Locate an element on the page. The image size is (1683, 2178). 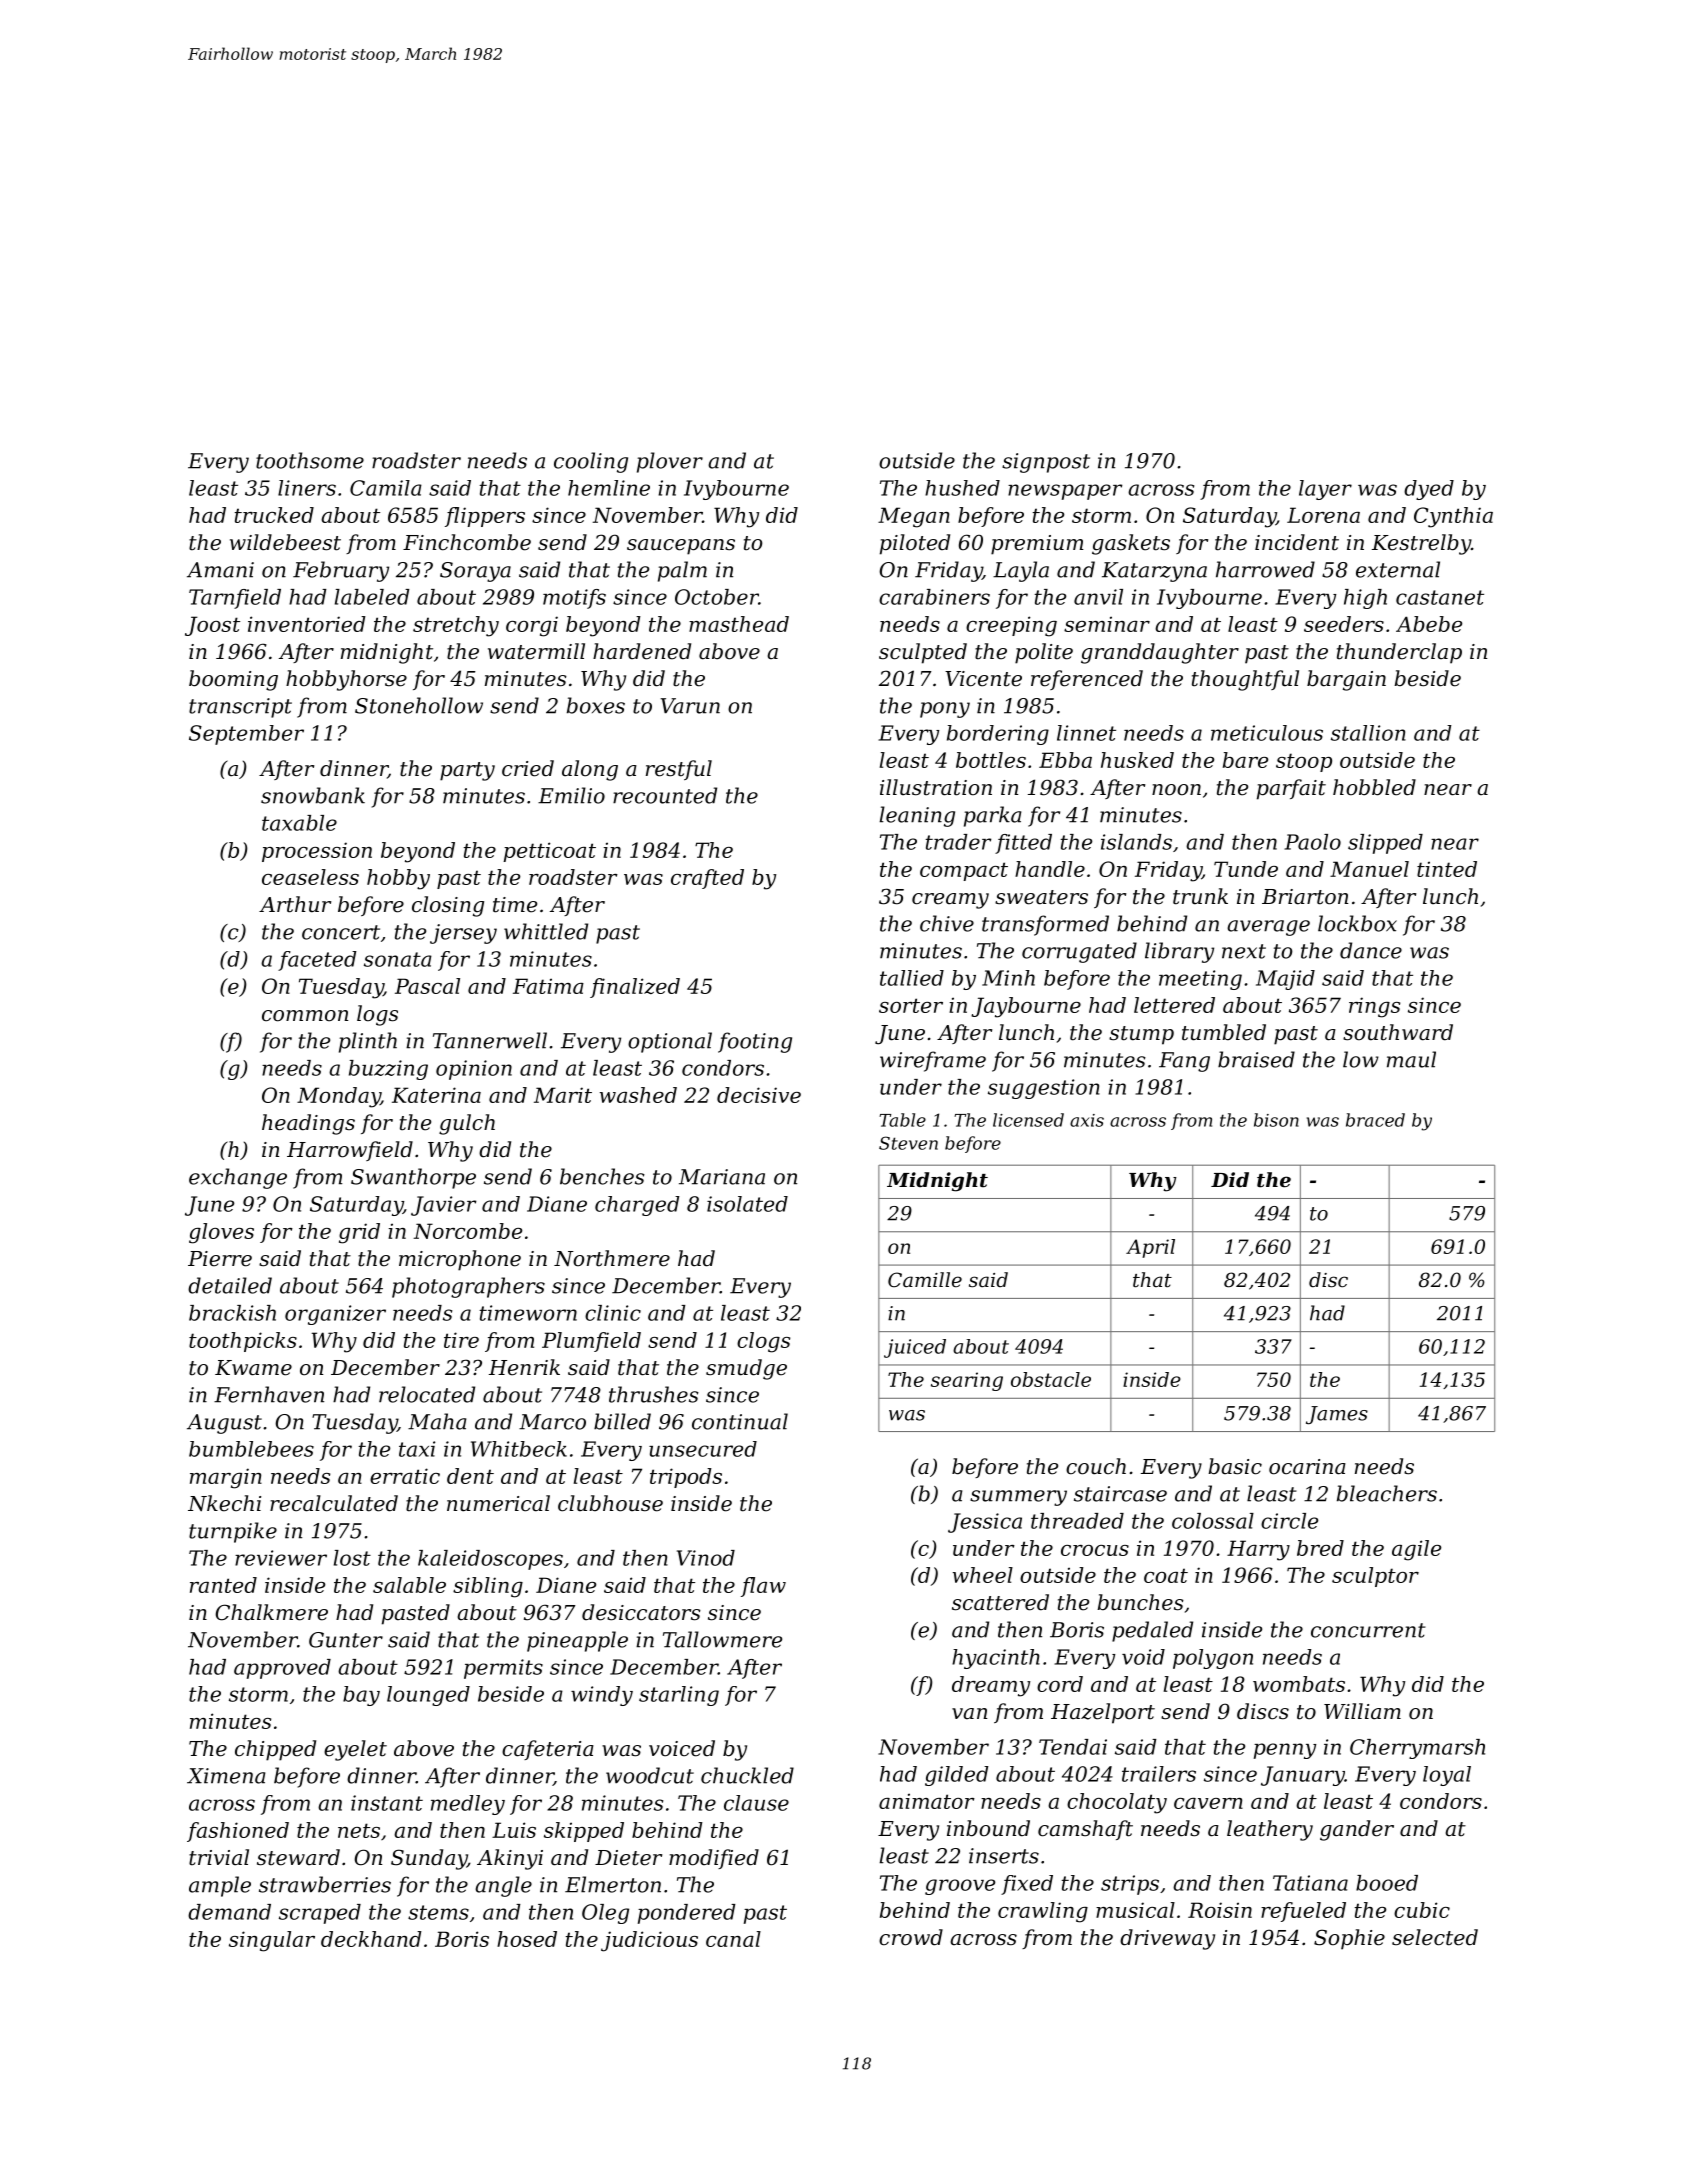
Finchcombe is located at coordinates (467, 542).
